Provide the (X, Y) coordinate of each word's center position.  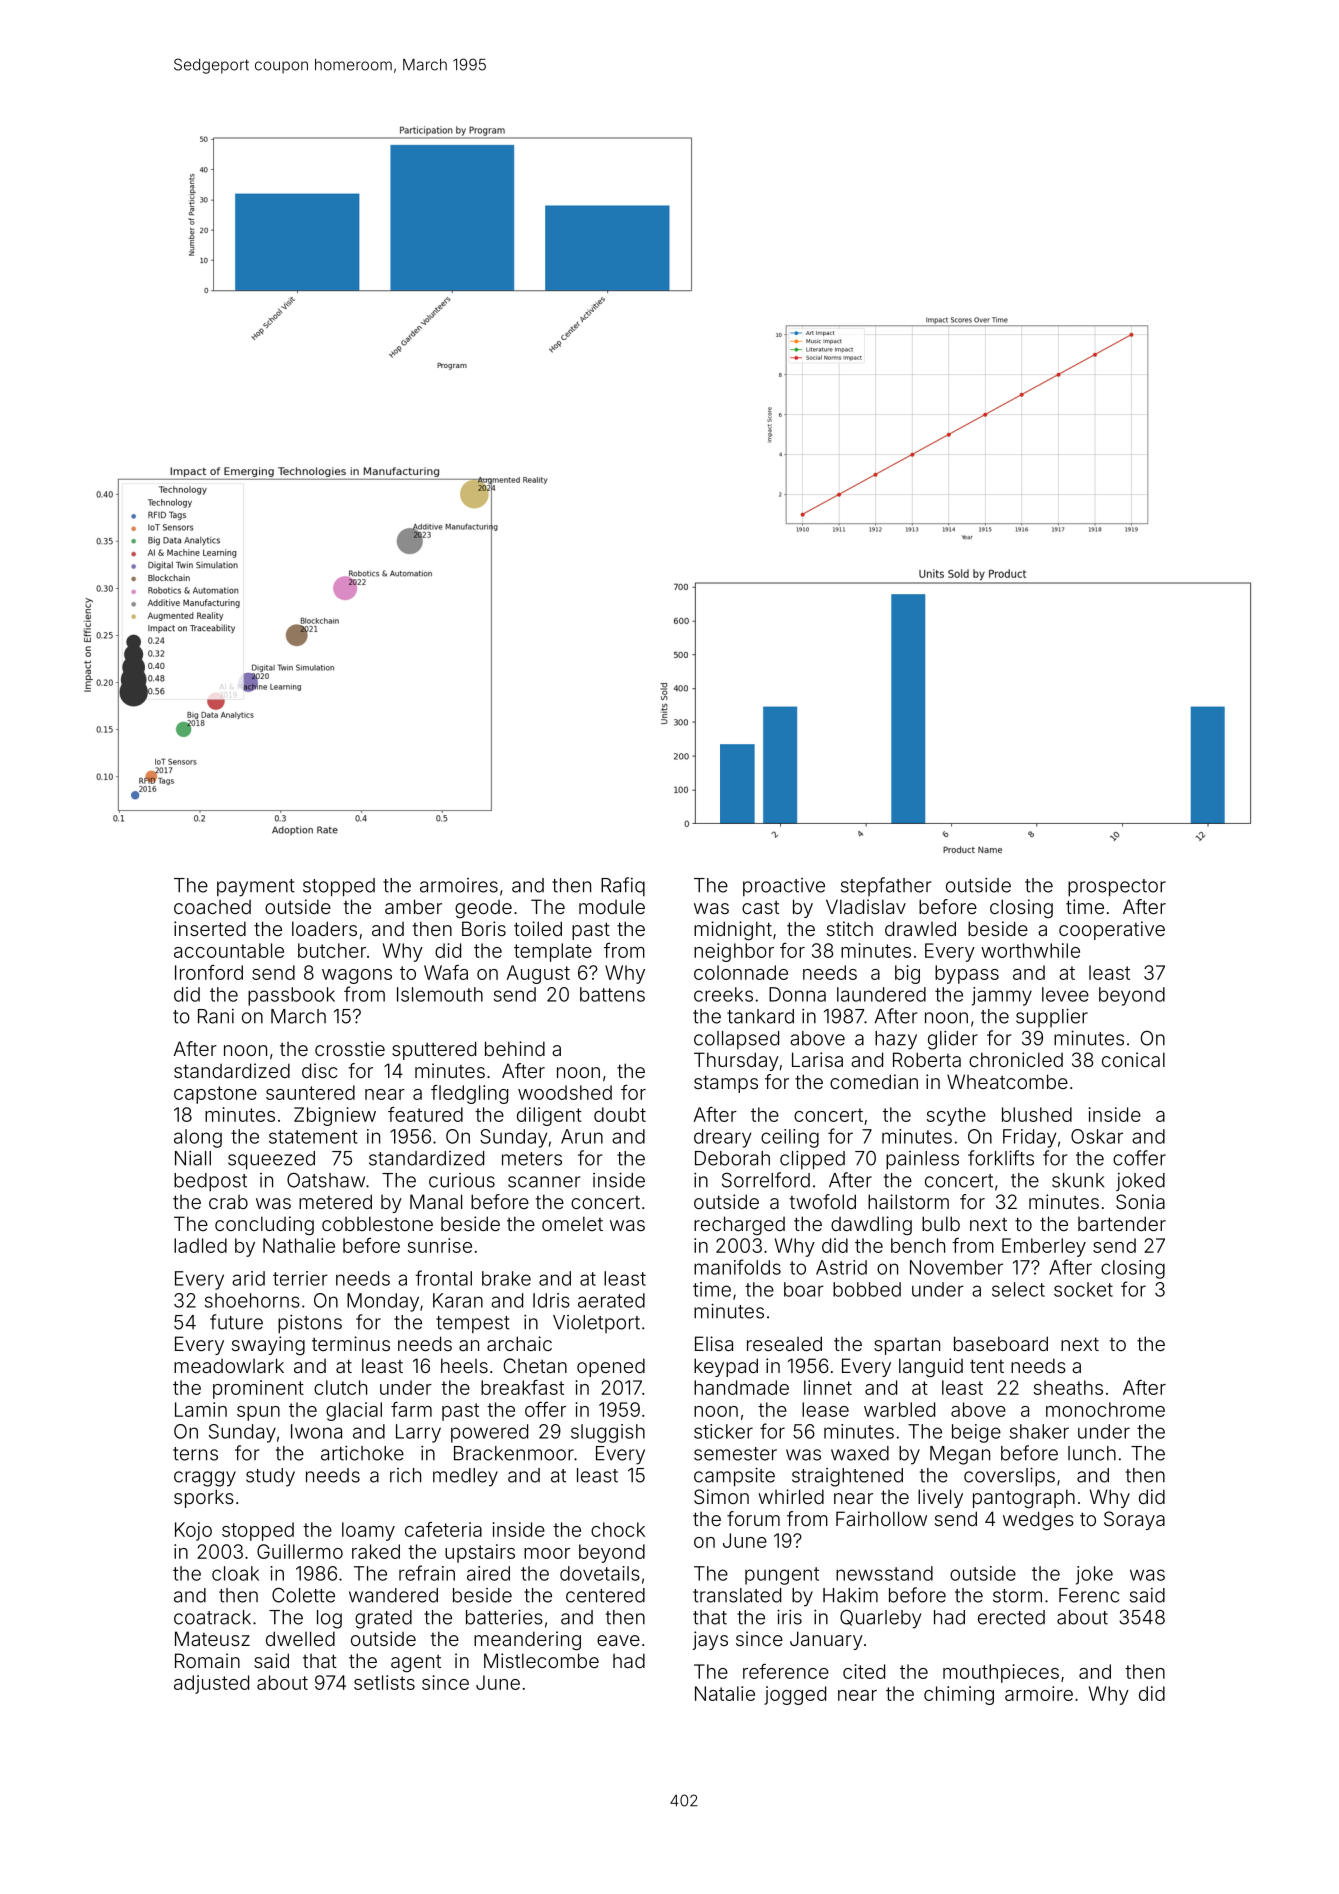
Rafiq (623, 886)
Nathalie (299, 1245)
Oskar (1097, 1136)
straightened (847, 1477)
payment (256, 888)
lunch (1092, 1453)
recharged (739, 1225)
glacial (354, 1411)
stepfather (886, 886)
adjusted (211, 1684)
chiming (959, 1695)
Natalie (725, 1693)
